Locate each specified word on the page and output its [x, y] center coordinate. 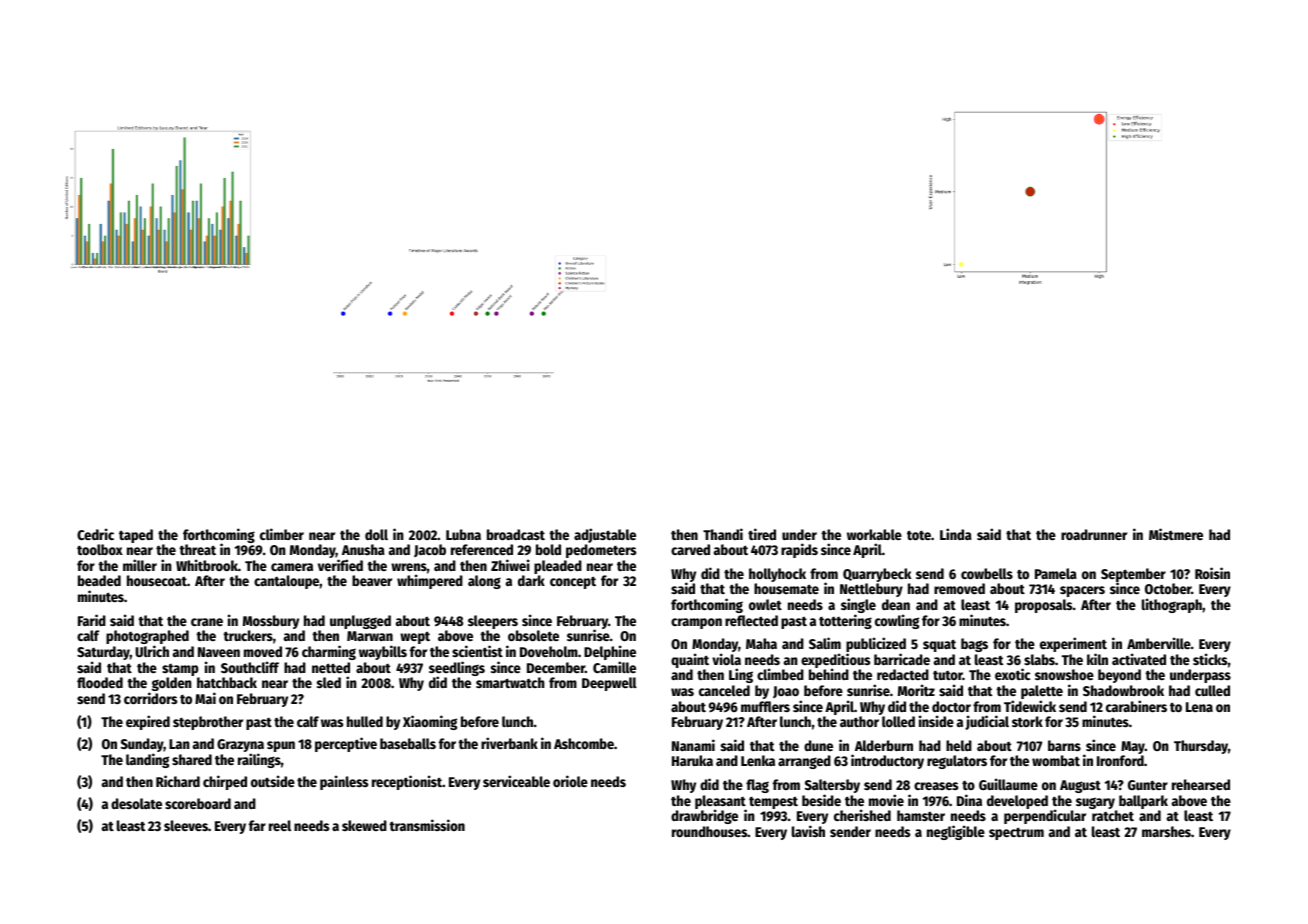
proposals [1043, 606]
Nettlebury [871, 590]
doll [376, 534]
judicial [987, 722]
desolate [136, 803]
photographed [147, 637]
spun [281, 746]
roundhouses [710, 831]
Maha [761, 643]
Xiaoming [430, 722]
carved [690, 549]
